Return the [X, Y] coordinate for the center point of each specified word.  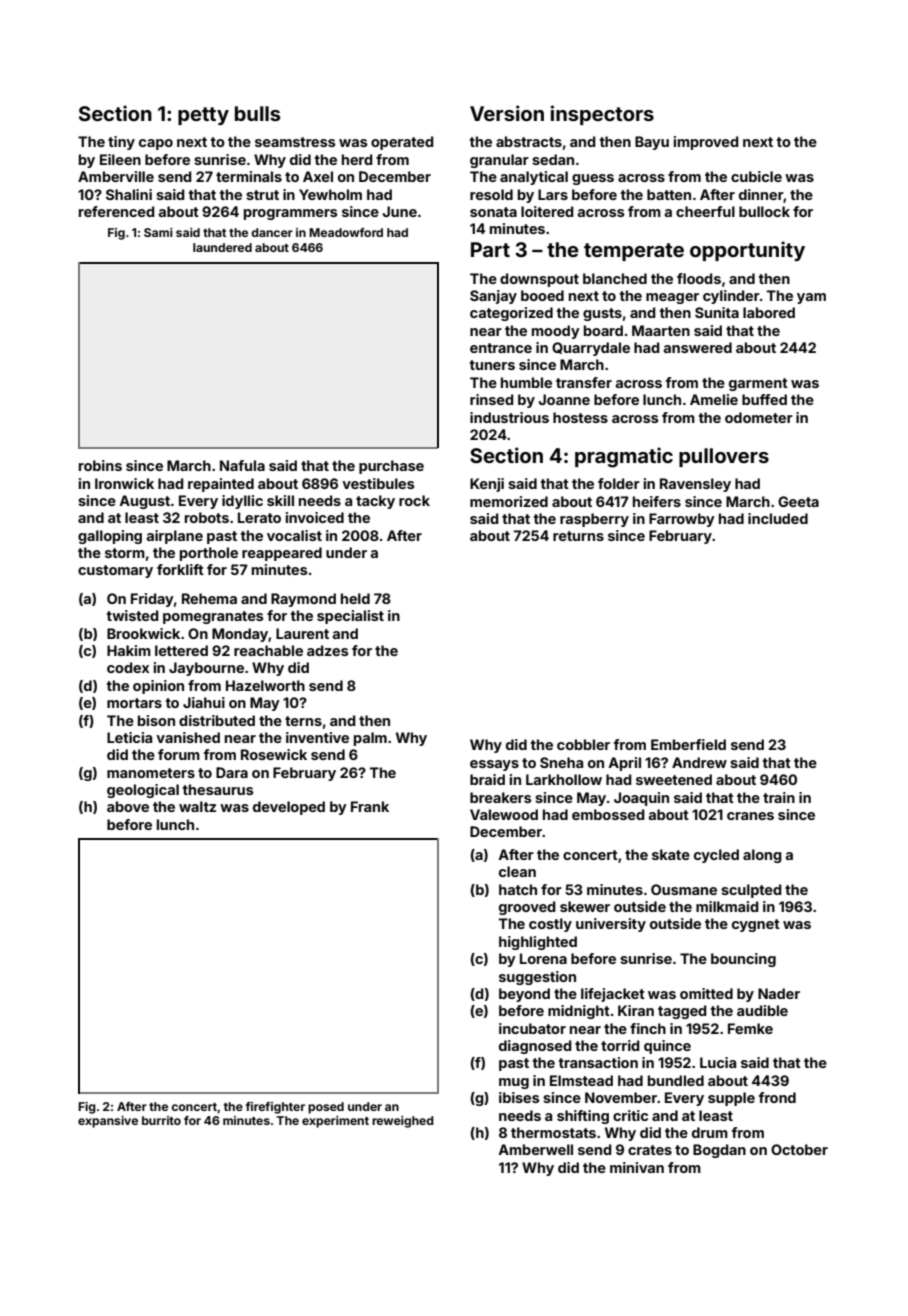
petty [203, 116]
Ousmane [684, 889]
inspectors [602, 115]
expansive [108, 1122]
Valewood [504, 814]
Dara [232, 772]
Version [507, 113]
